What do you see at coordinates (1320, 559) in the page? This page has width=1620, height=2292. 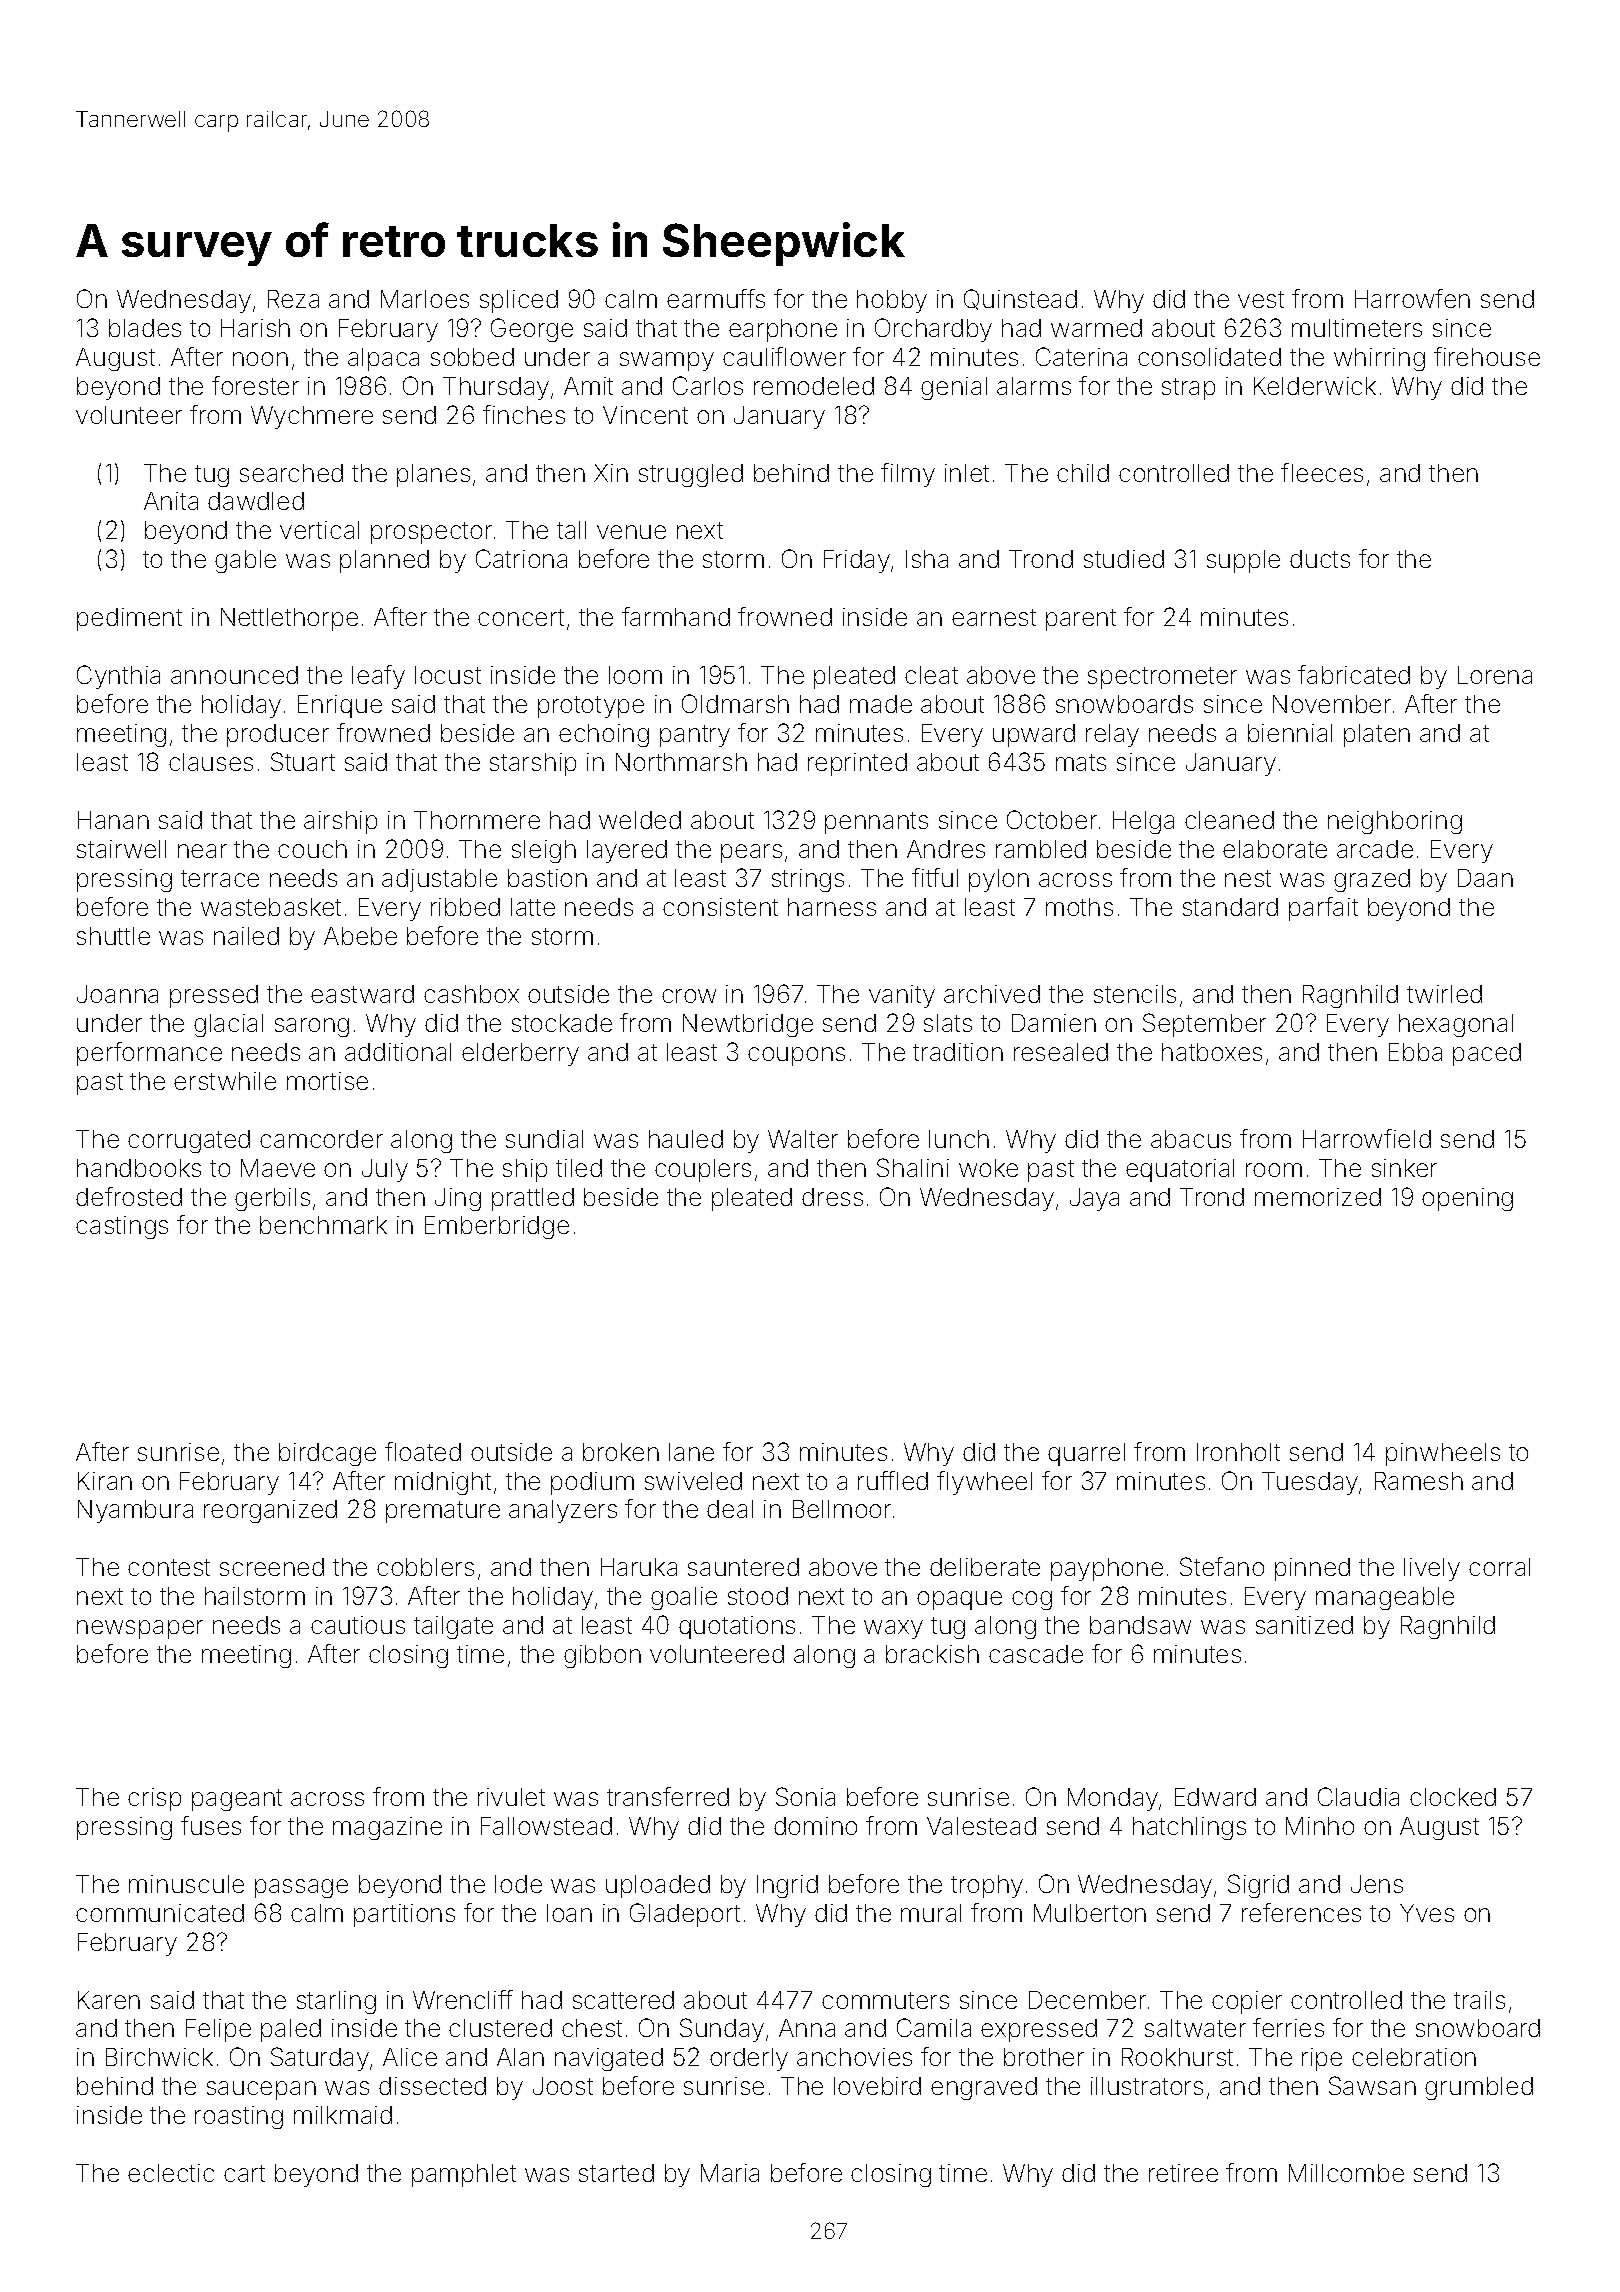 I see `ducts` at bounding box center [1320, 559].
